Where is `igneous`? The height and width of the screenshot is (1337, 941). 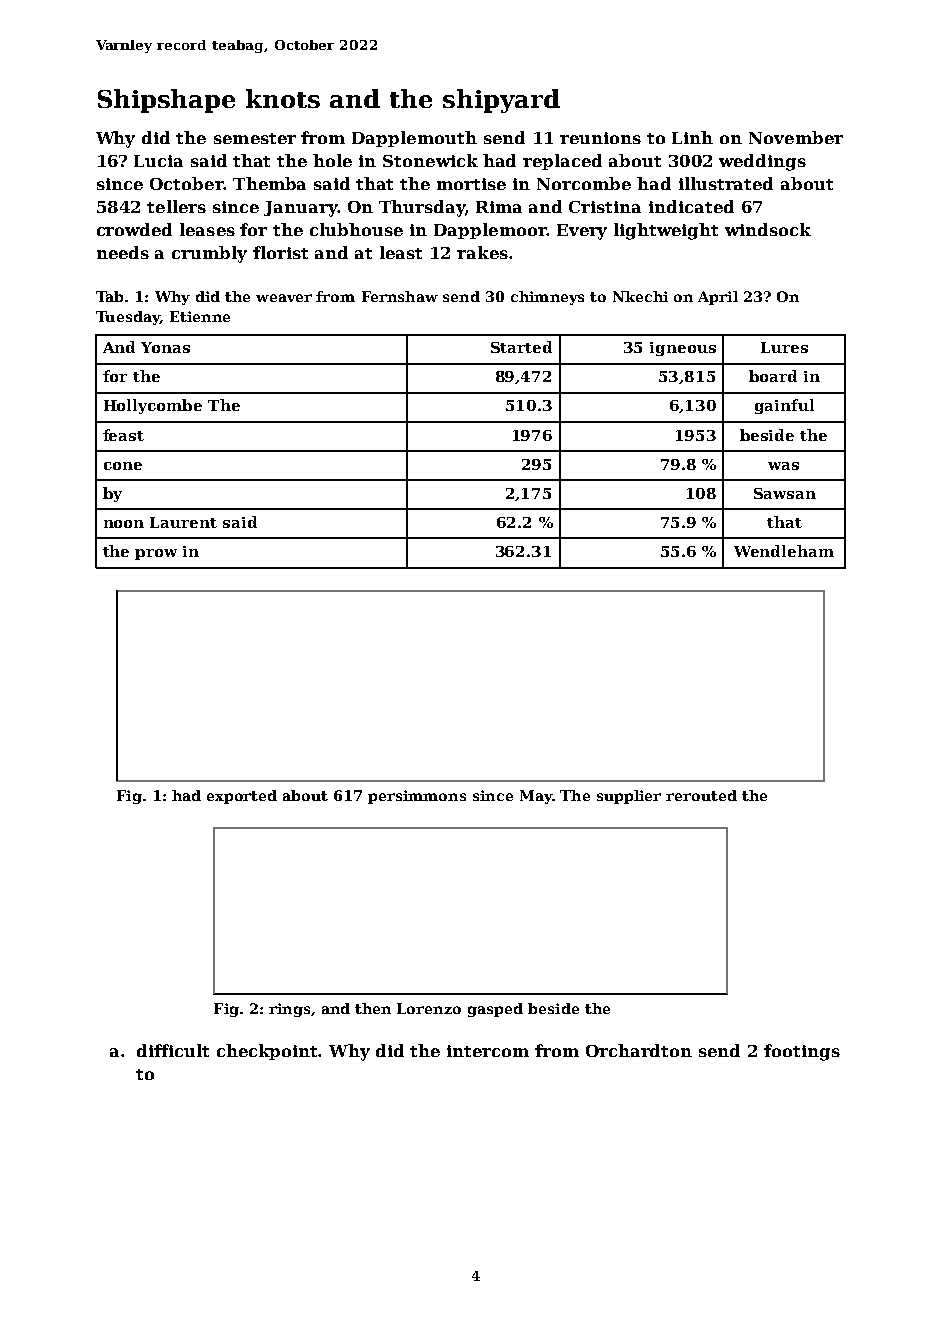 igneous is located at coordinates (683, 349).
